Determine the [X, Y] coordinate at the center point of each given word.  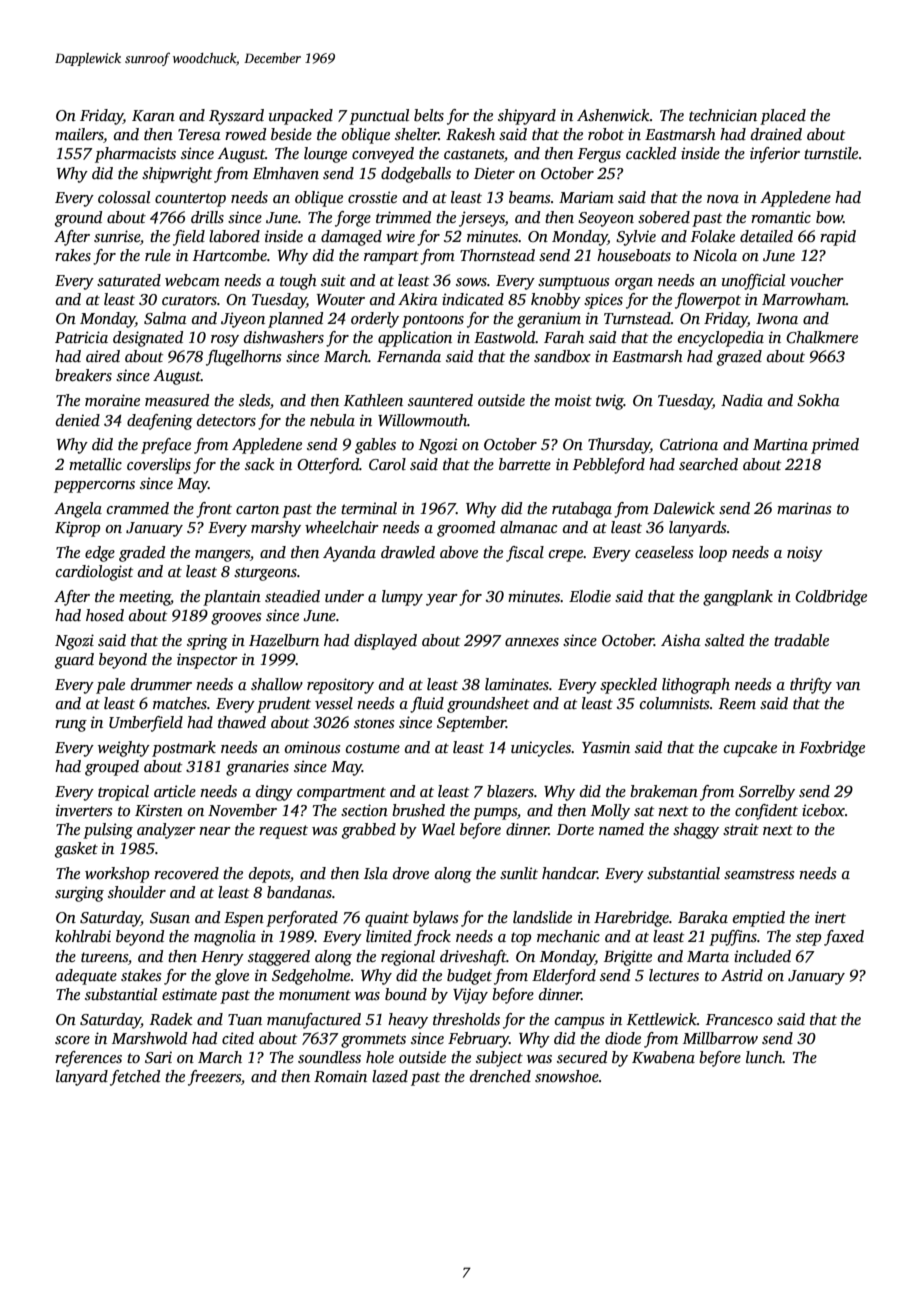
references [88, 1059]
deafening [160, 422]
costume [373, 748]
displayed [385, 642]
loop [713, 554]
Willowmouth [422, 420]
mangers [222, 556]
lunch [764, 1057]
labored [234, 236]
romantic [781, 217]
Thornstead [497, 255]
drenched [500, 1076]
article [175, 791]
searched [708, 464]
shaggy [696, 831]
